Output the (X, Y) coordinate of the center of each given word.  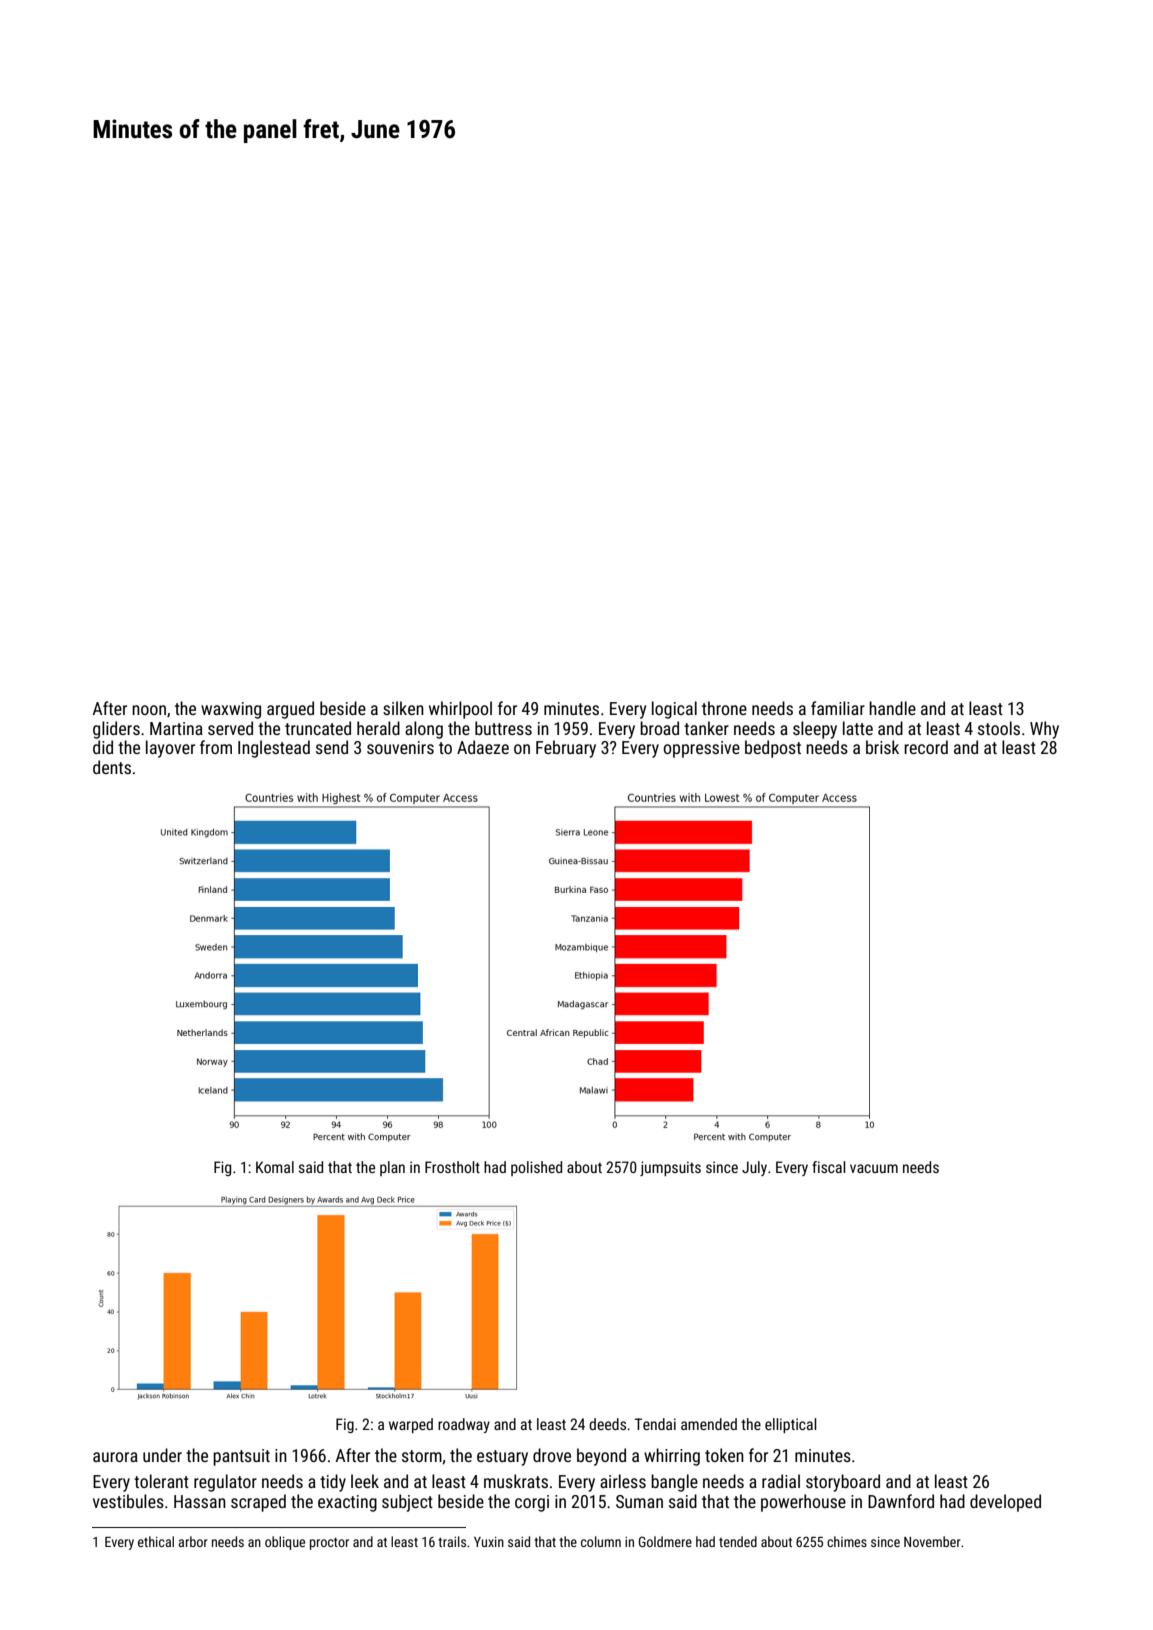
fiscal (829, 1167)
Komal (275, 1167)
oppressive (701, 749)
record (926, 747)
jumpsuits (670, 1168)
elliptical (791, 1425)
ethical (156, 1541)
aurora (115, 1457)
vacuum (874, 1168)
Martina (176, 728)
